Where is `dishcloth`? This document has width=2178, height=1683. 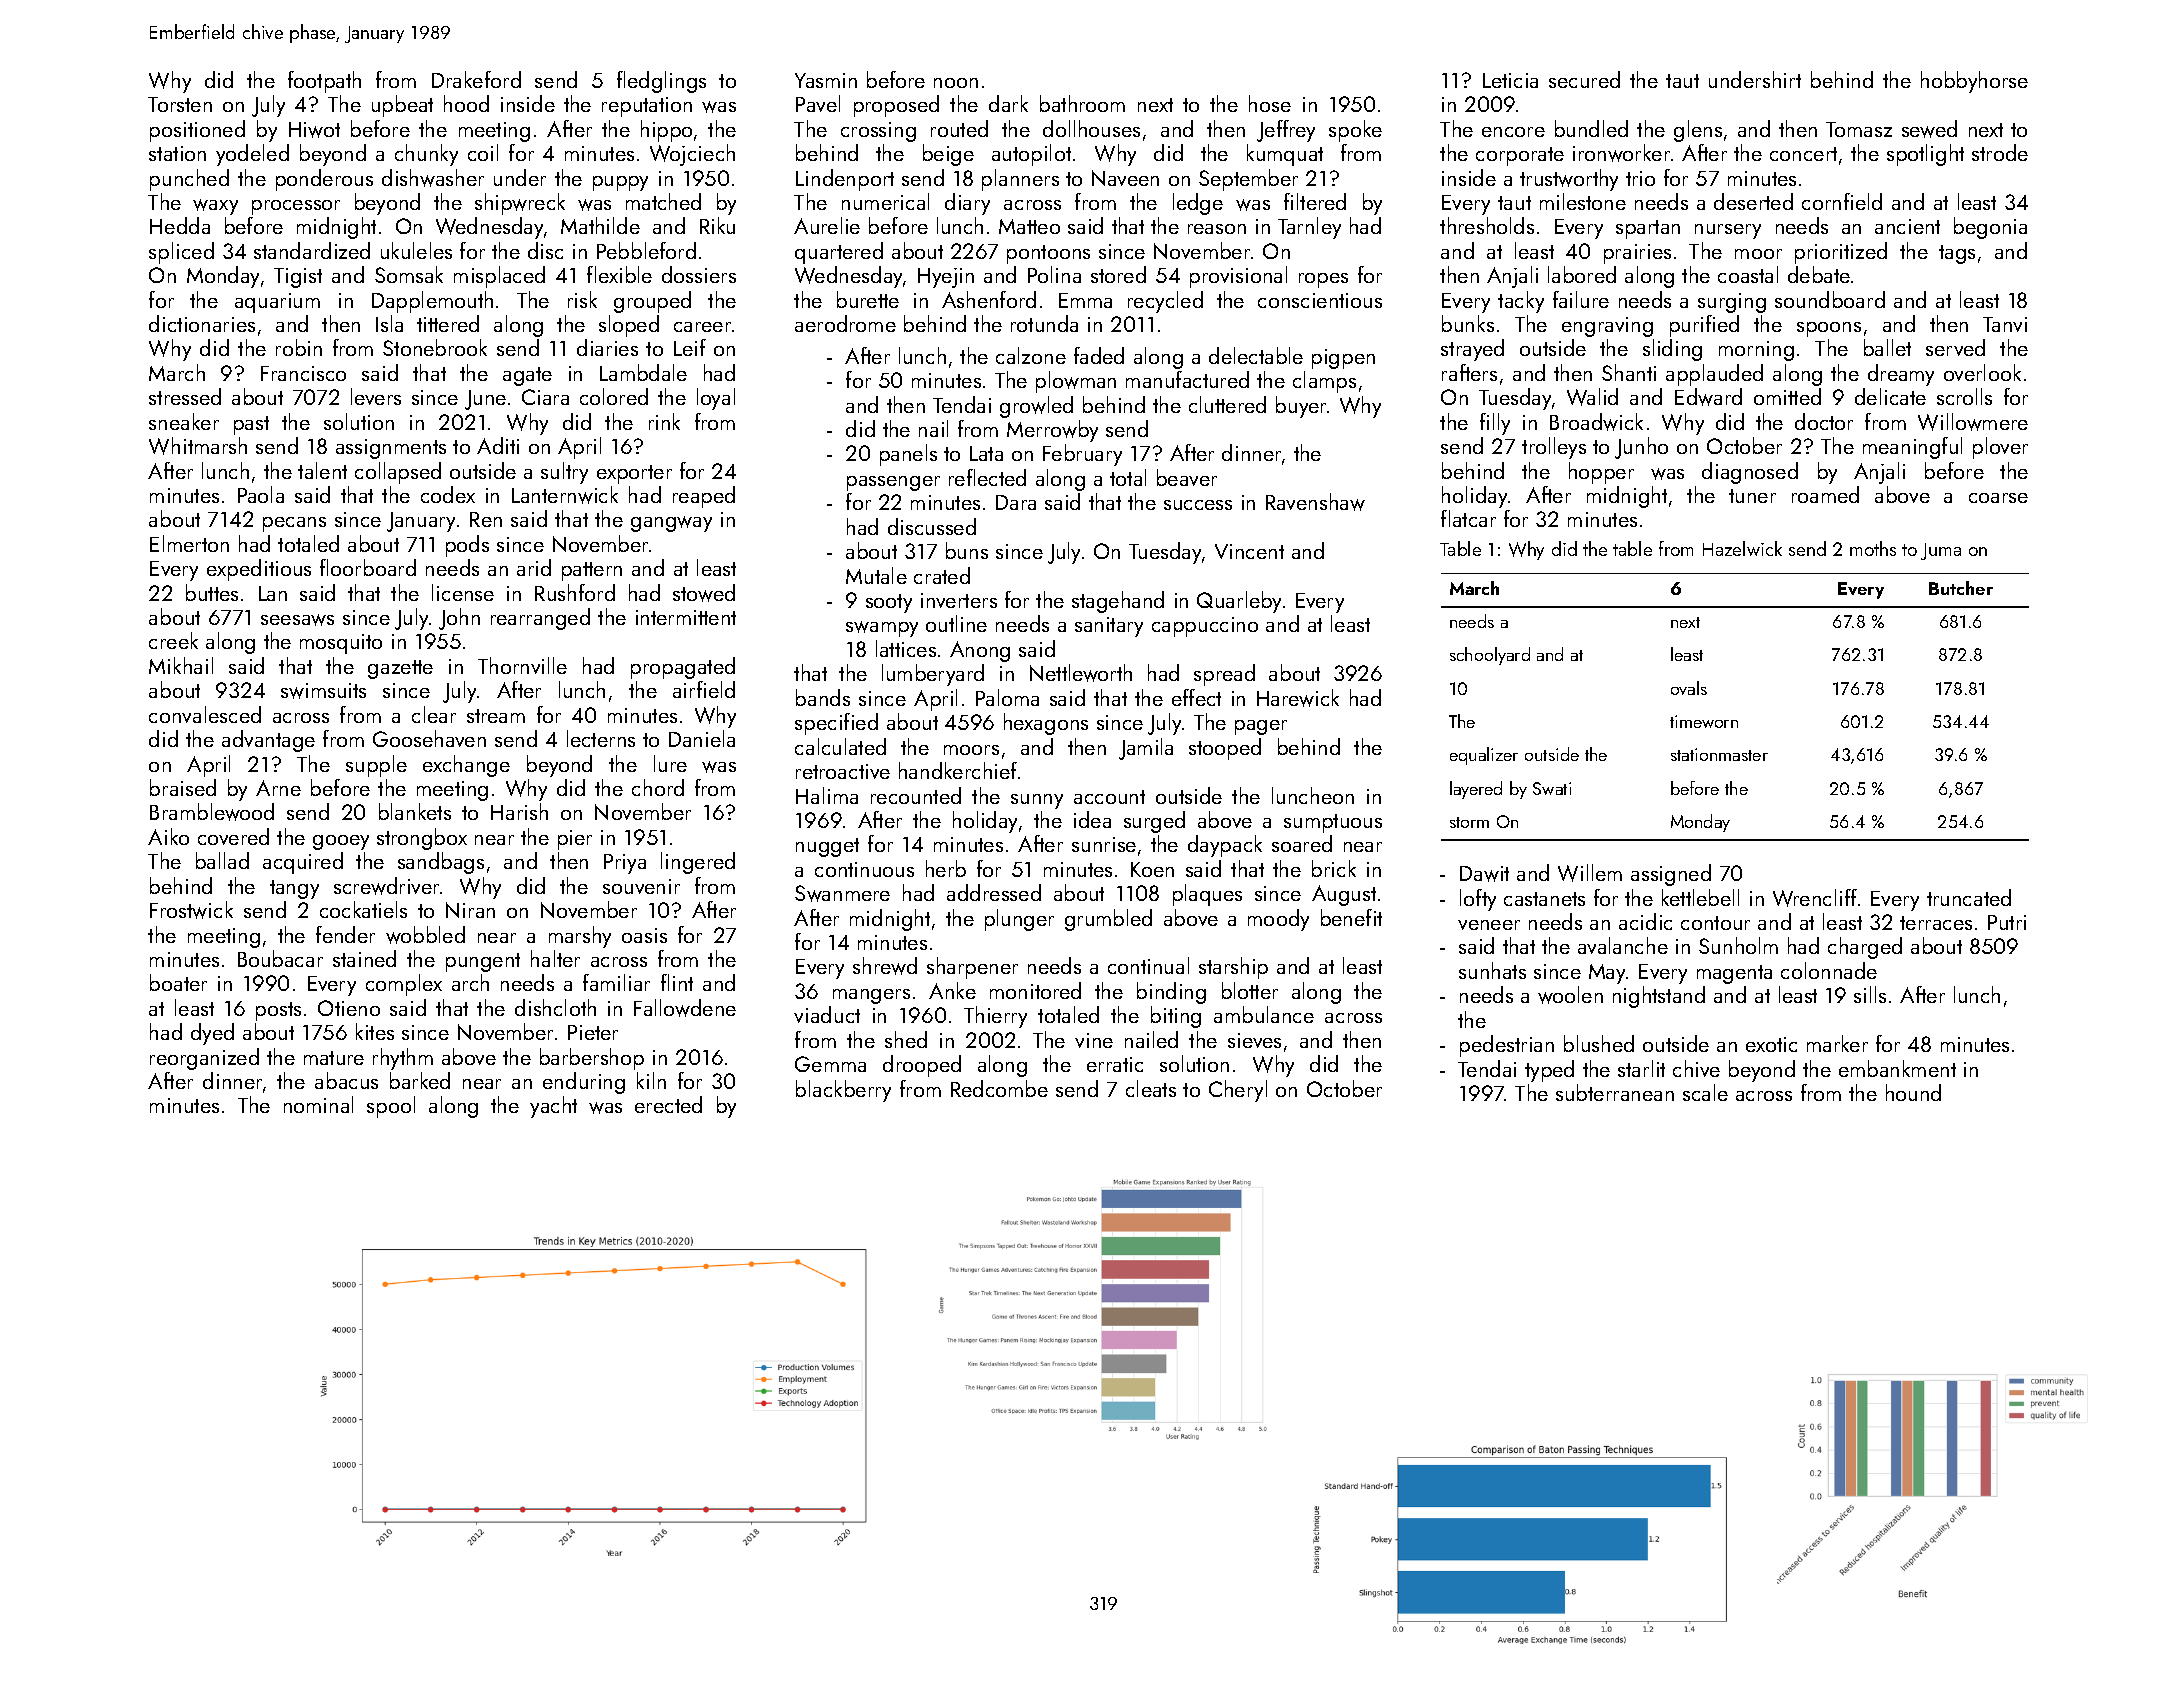 dishcloth is located at coordinates (555, 1007).
